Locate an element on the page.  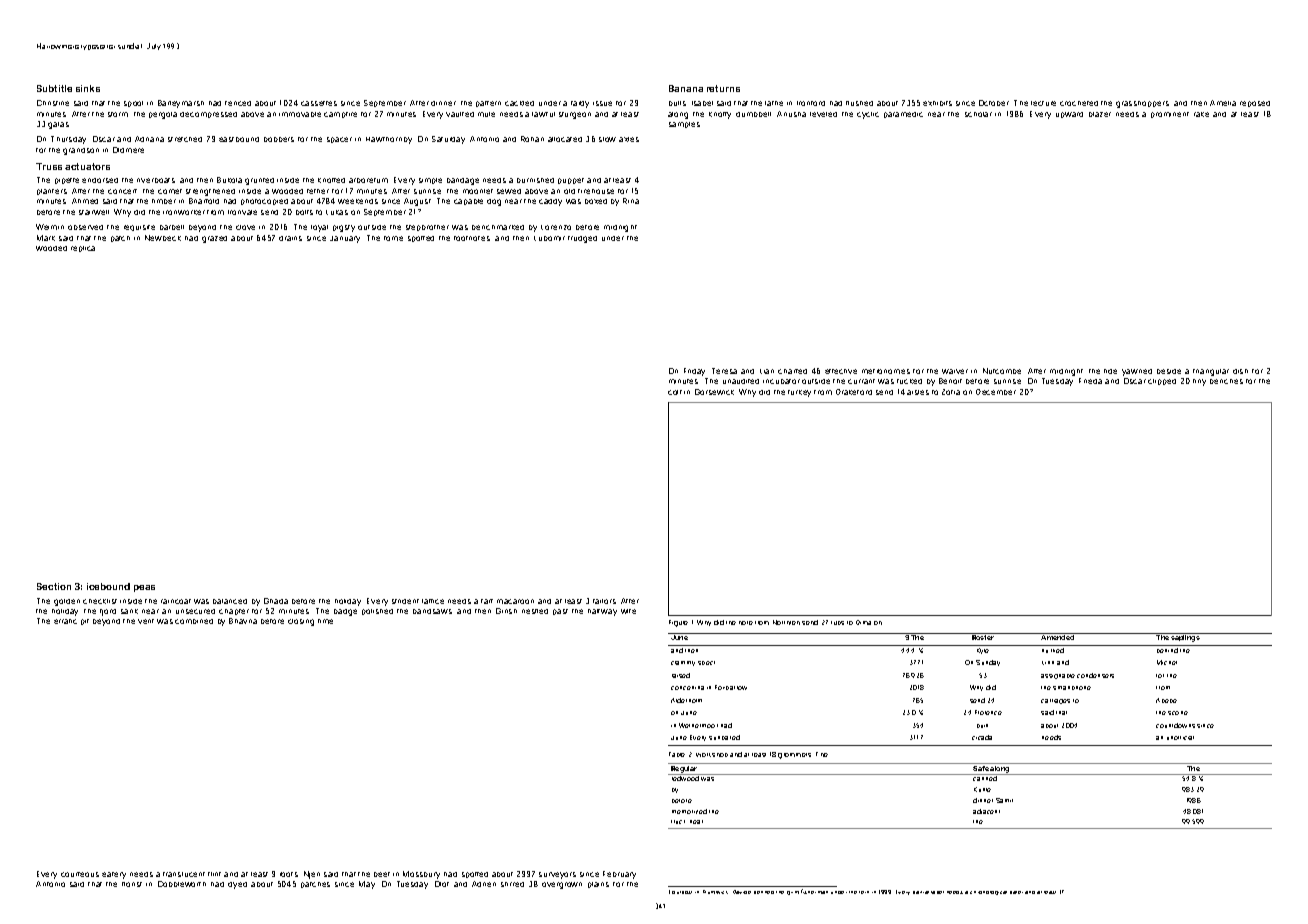
sinks is located at coordinates (88, 88).
